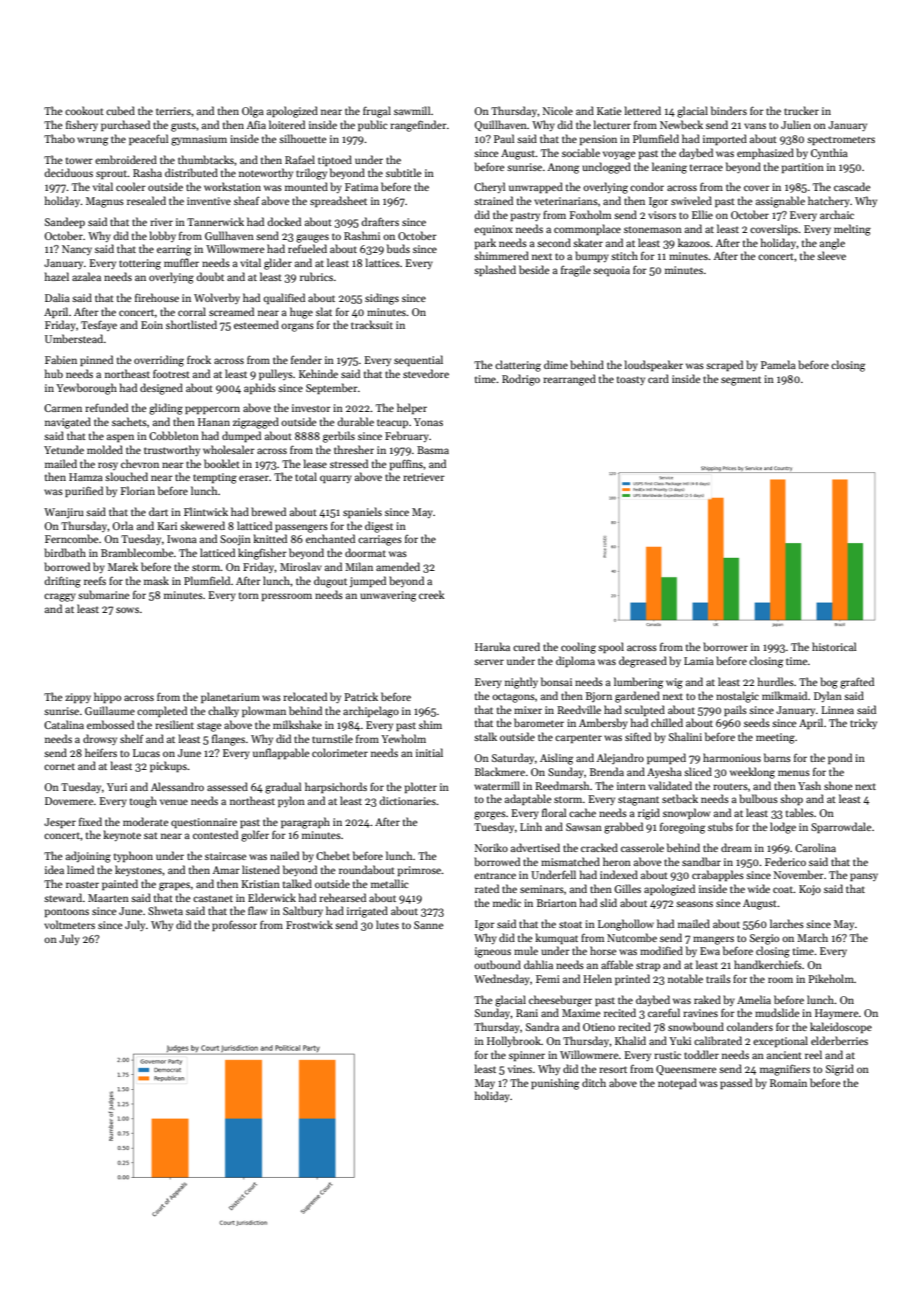 Image resolution: width=924 pixels, height=1308 pixels. What do you see at coordinates (801, 110) in the page?
I see `trucker` at bounding box center [801, 110].
